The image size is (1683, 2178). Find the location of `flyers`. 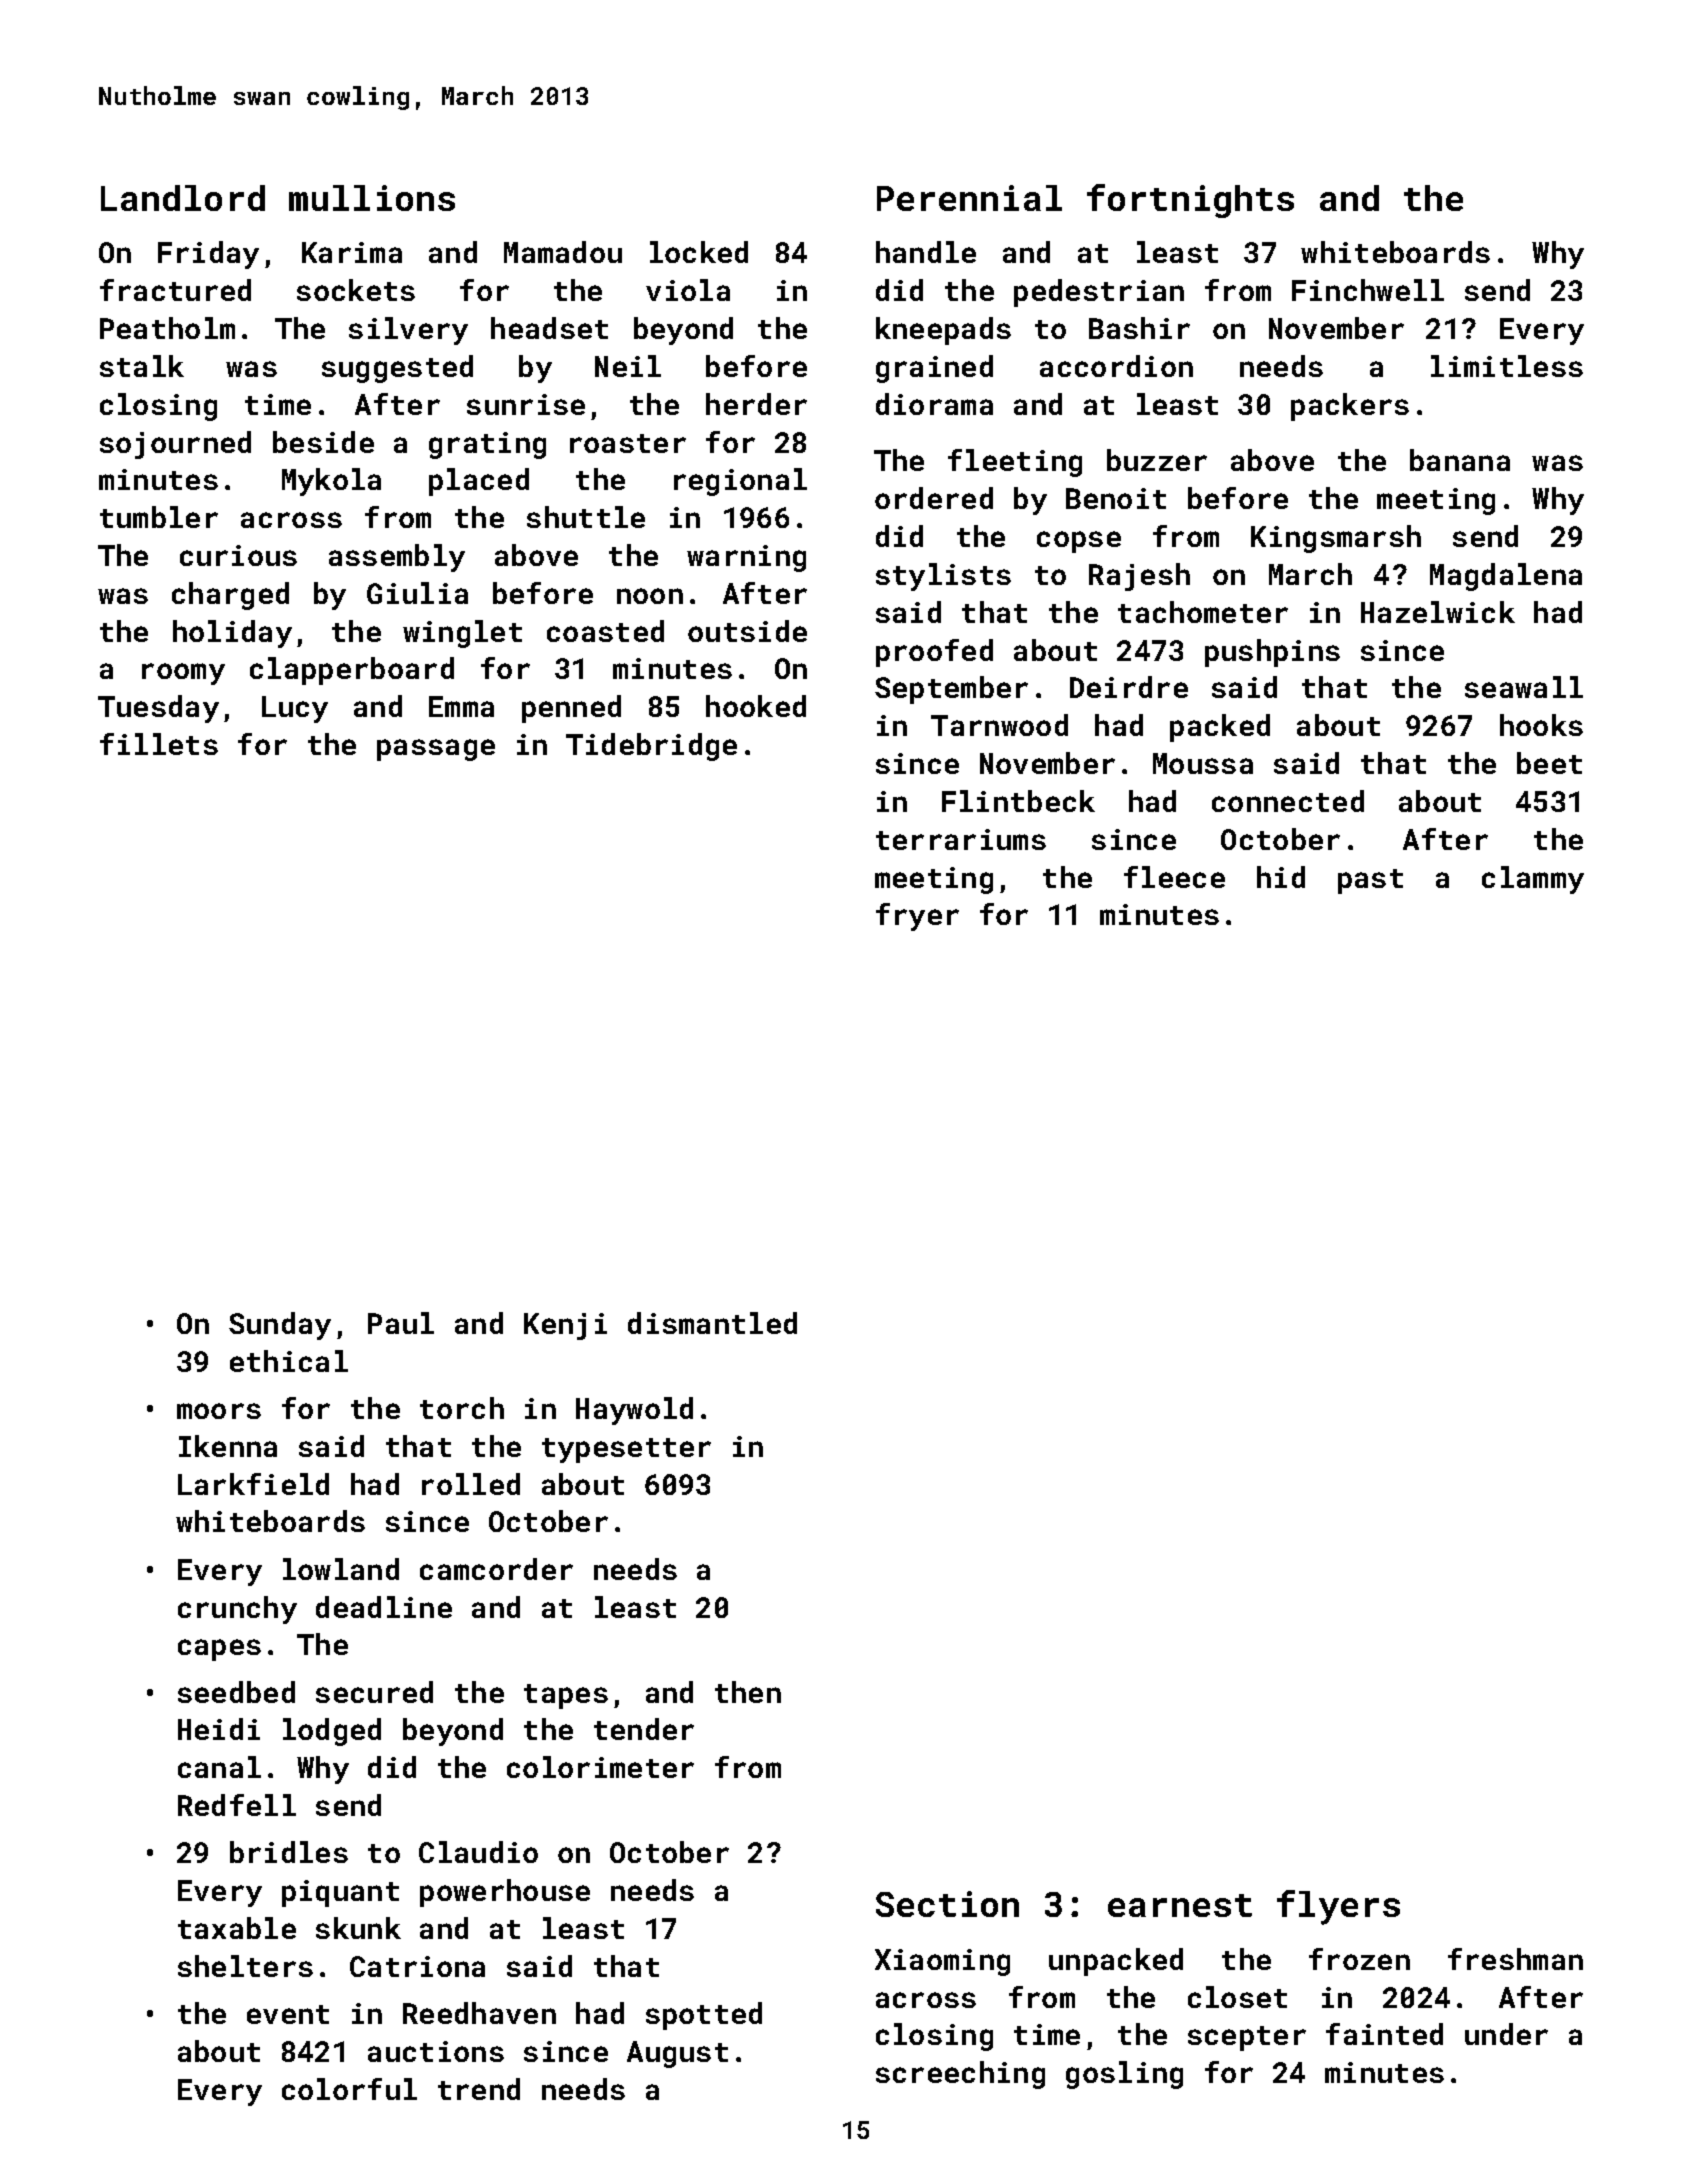

flyers is located at coordinates (1338, 1907).
